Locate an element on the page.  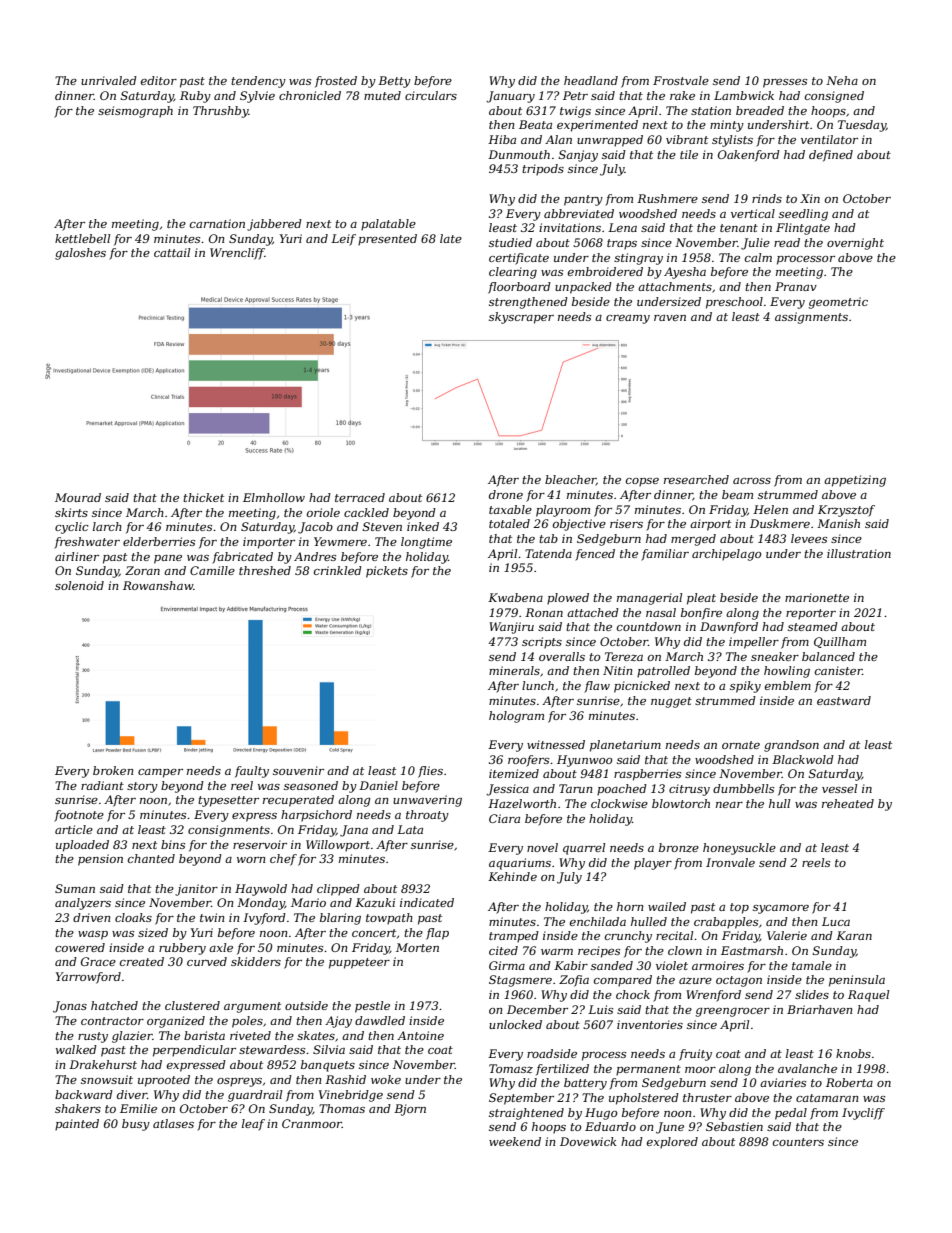
pension is located at coordinates (100, 860).
